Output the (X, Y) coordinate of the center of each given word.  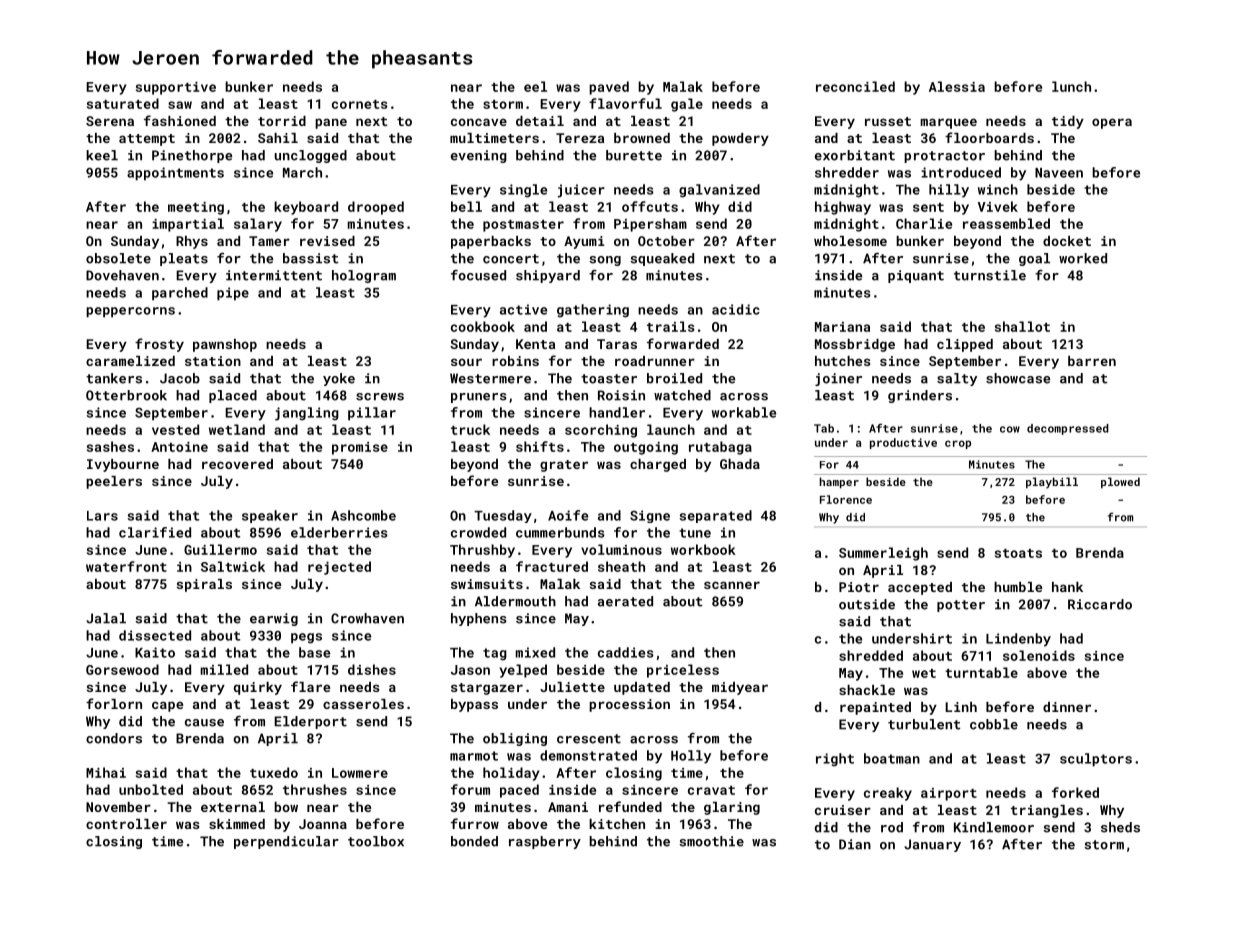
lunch (1071, 86)
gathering (593, 311)
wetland (237, 429)
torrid (282, 121)
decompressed (1068, 429)
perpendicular (286, 842)
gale (687, 105)
